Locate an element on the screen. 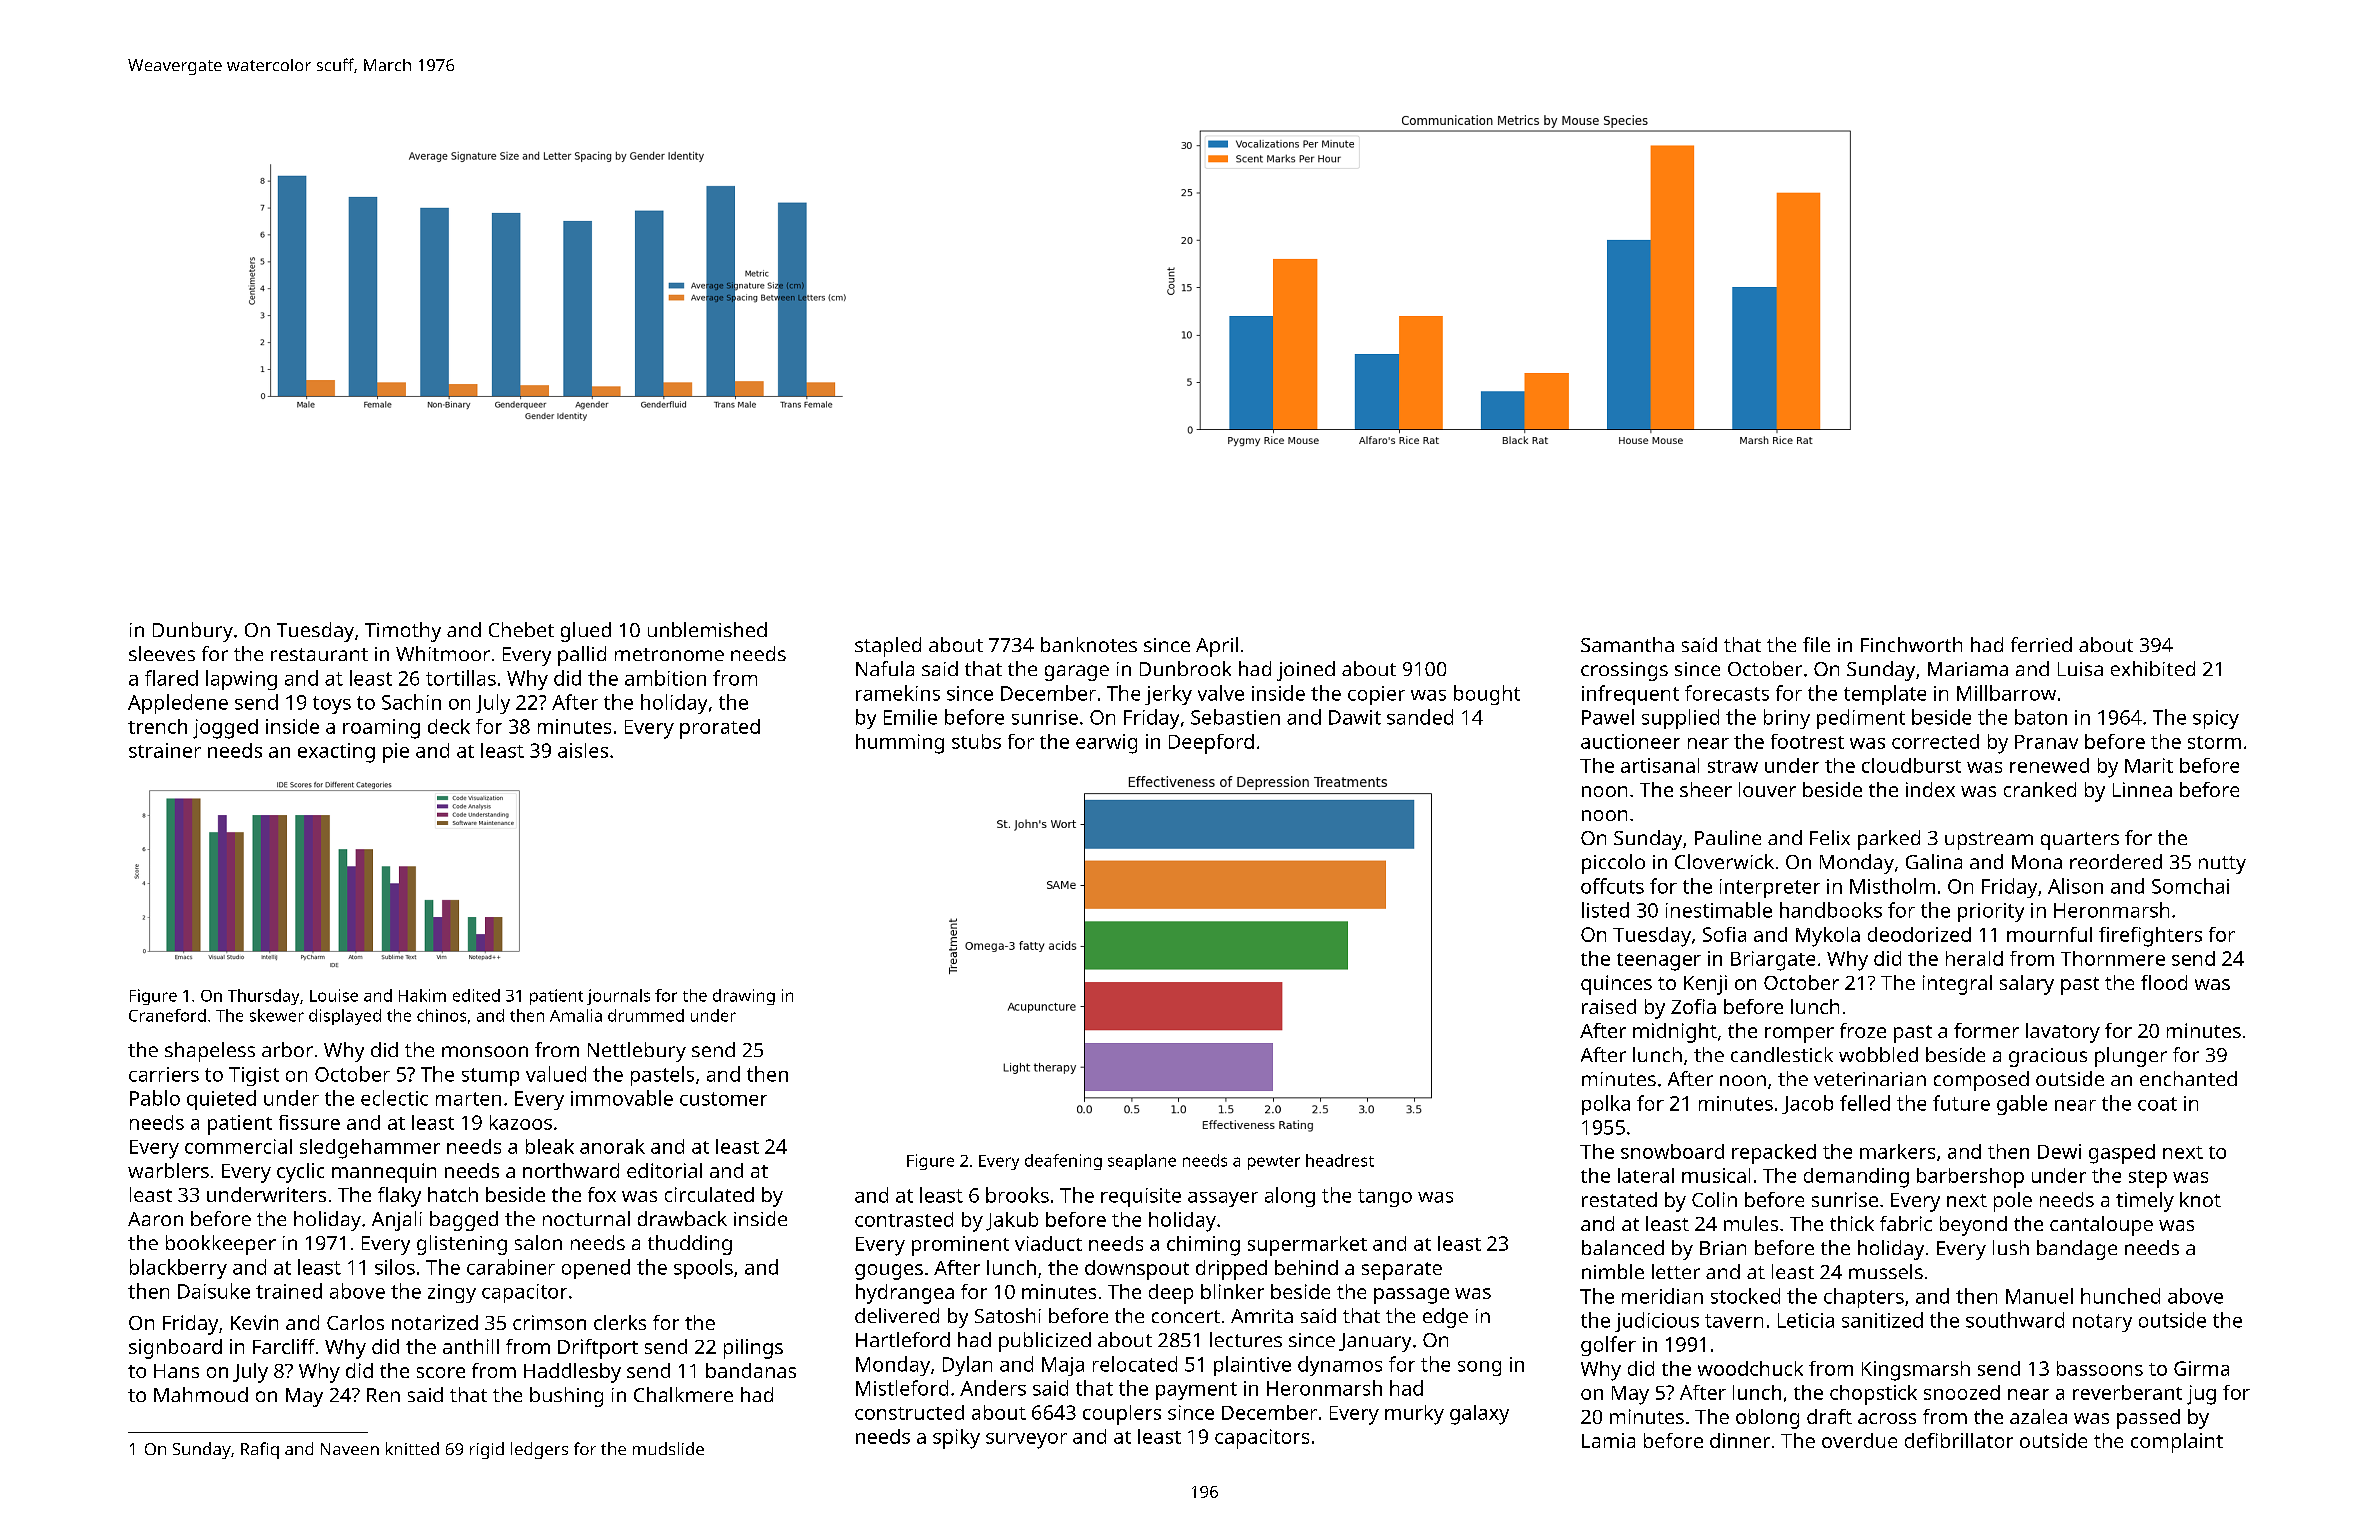 The height and width of the screenshot is (1540, 2380). mudslide is located at coordinates (668, 1448).
